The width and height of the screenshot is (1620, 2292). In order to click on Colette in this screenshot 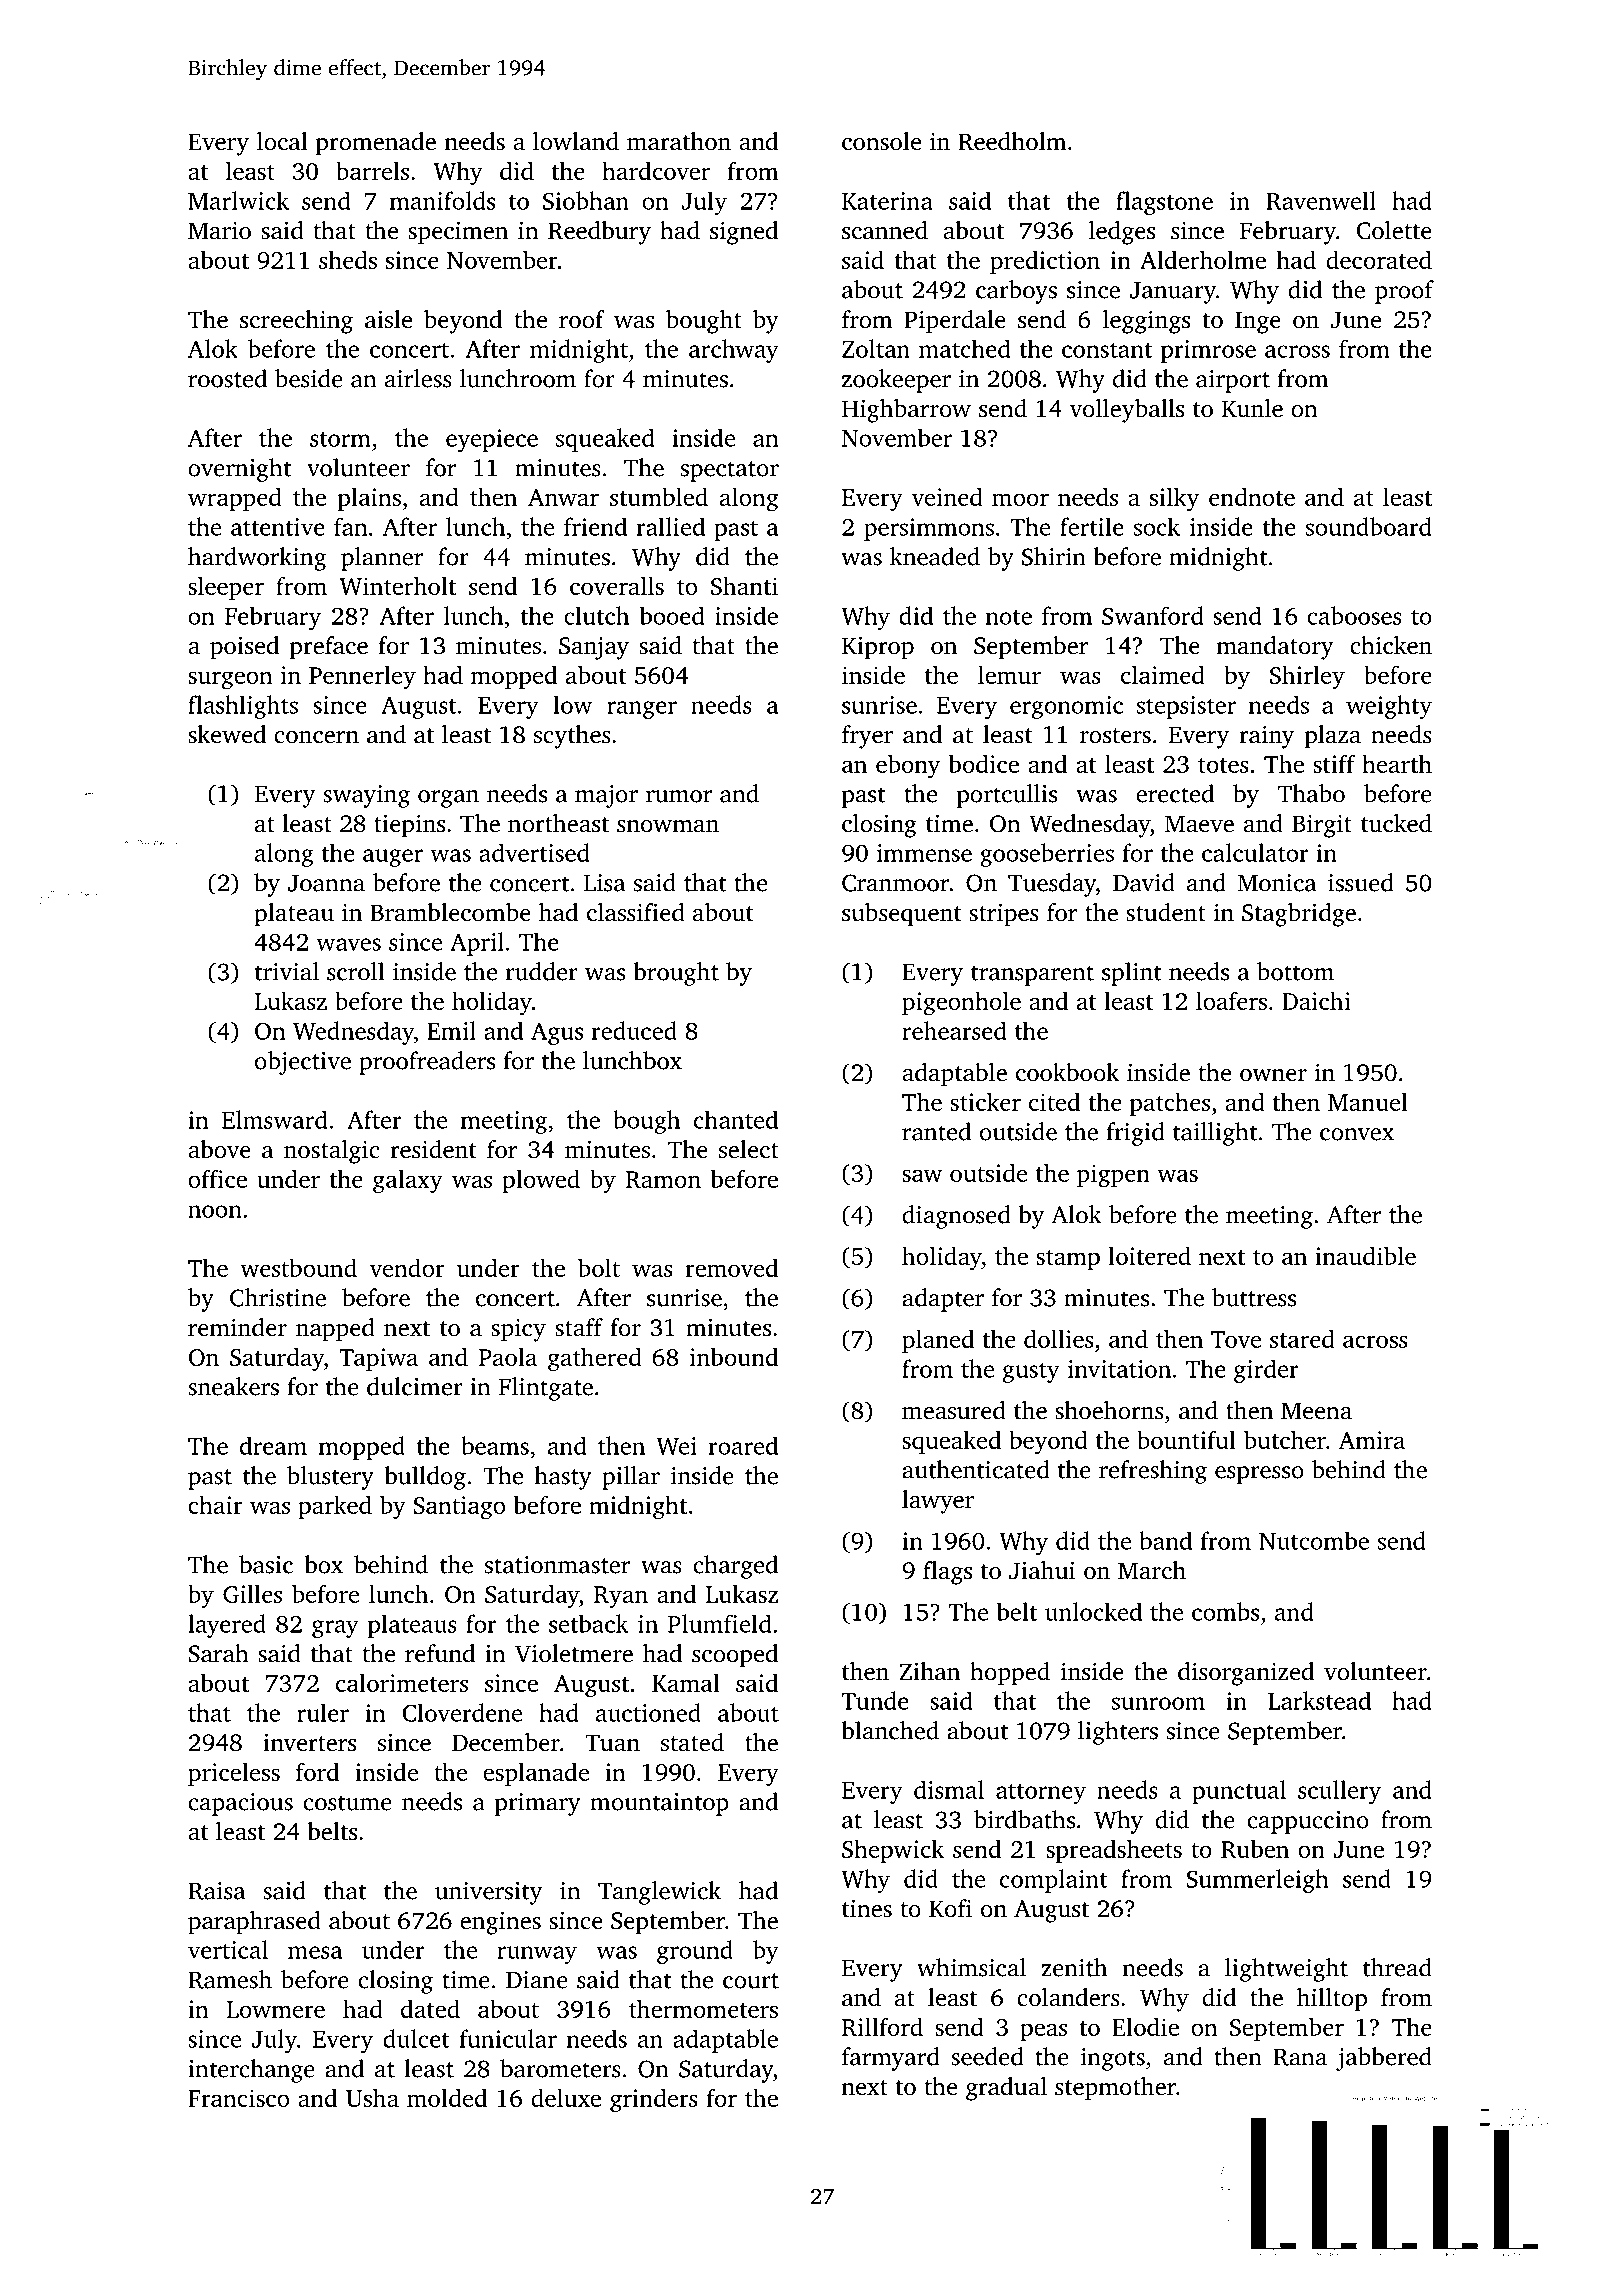, I will do `click(1394, 230)`.
